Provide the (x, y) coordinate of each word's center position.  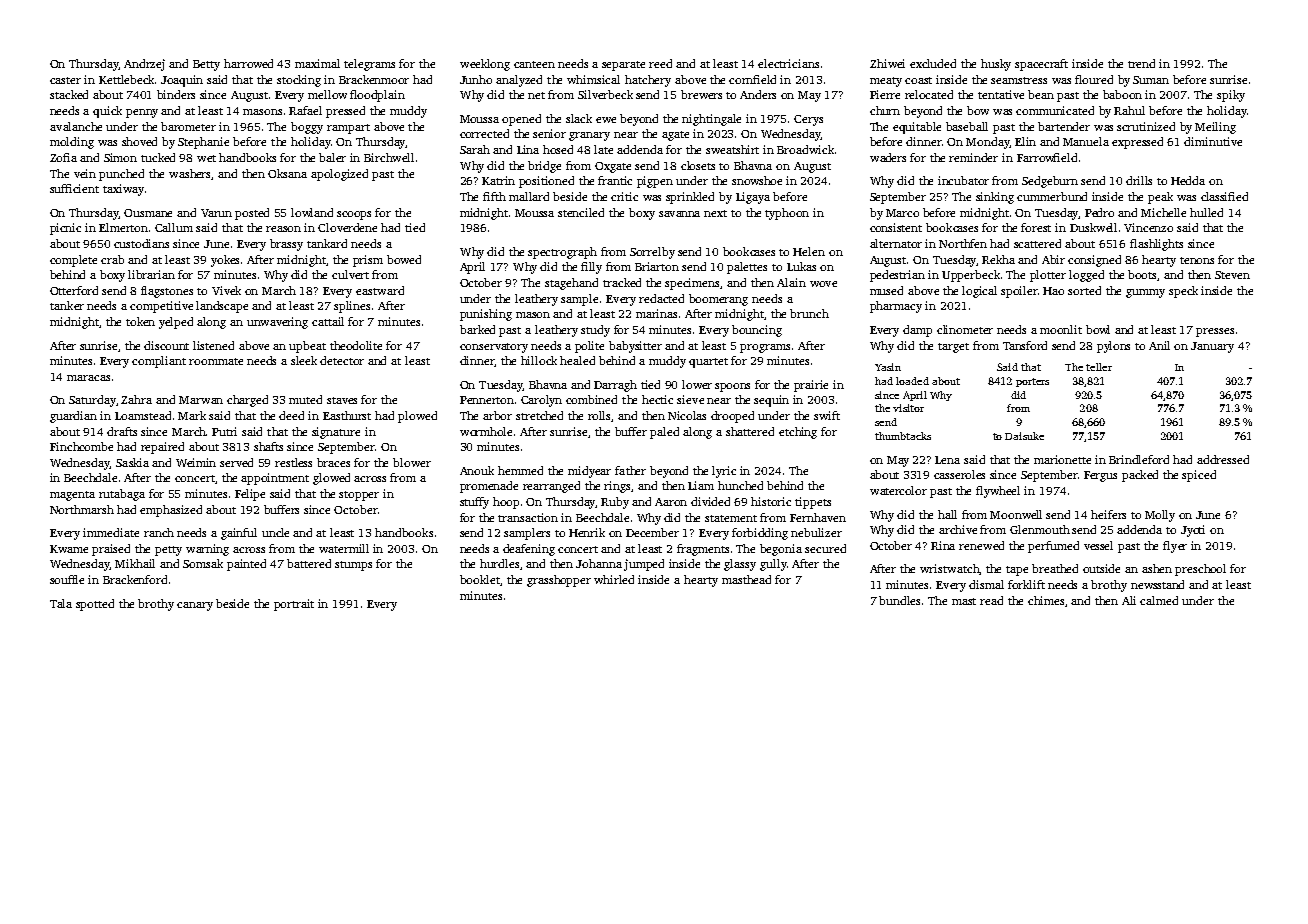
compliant (159, 362)
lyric (724, 472)
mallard (529, 196)
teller (1099, 367)
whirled (614, 579)
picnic (65, 229)
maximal (317, 63)
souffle (67, 579)
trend (1141, 63)
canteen (534, 64)
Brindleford (1139, 459)
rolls (600, 416)
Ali (1129, 600)
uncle (275, 532)
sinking (995, 198)
